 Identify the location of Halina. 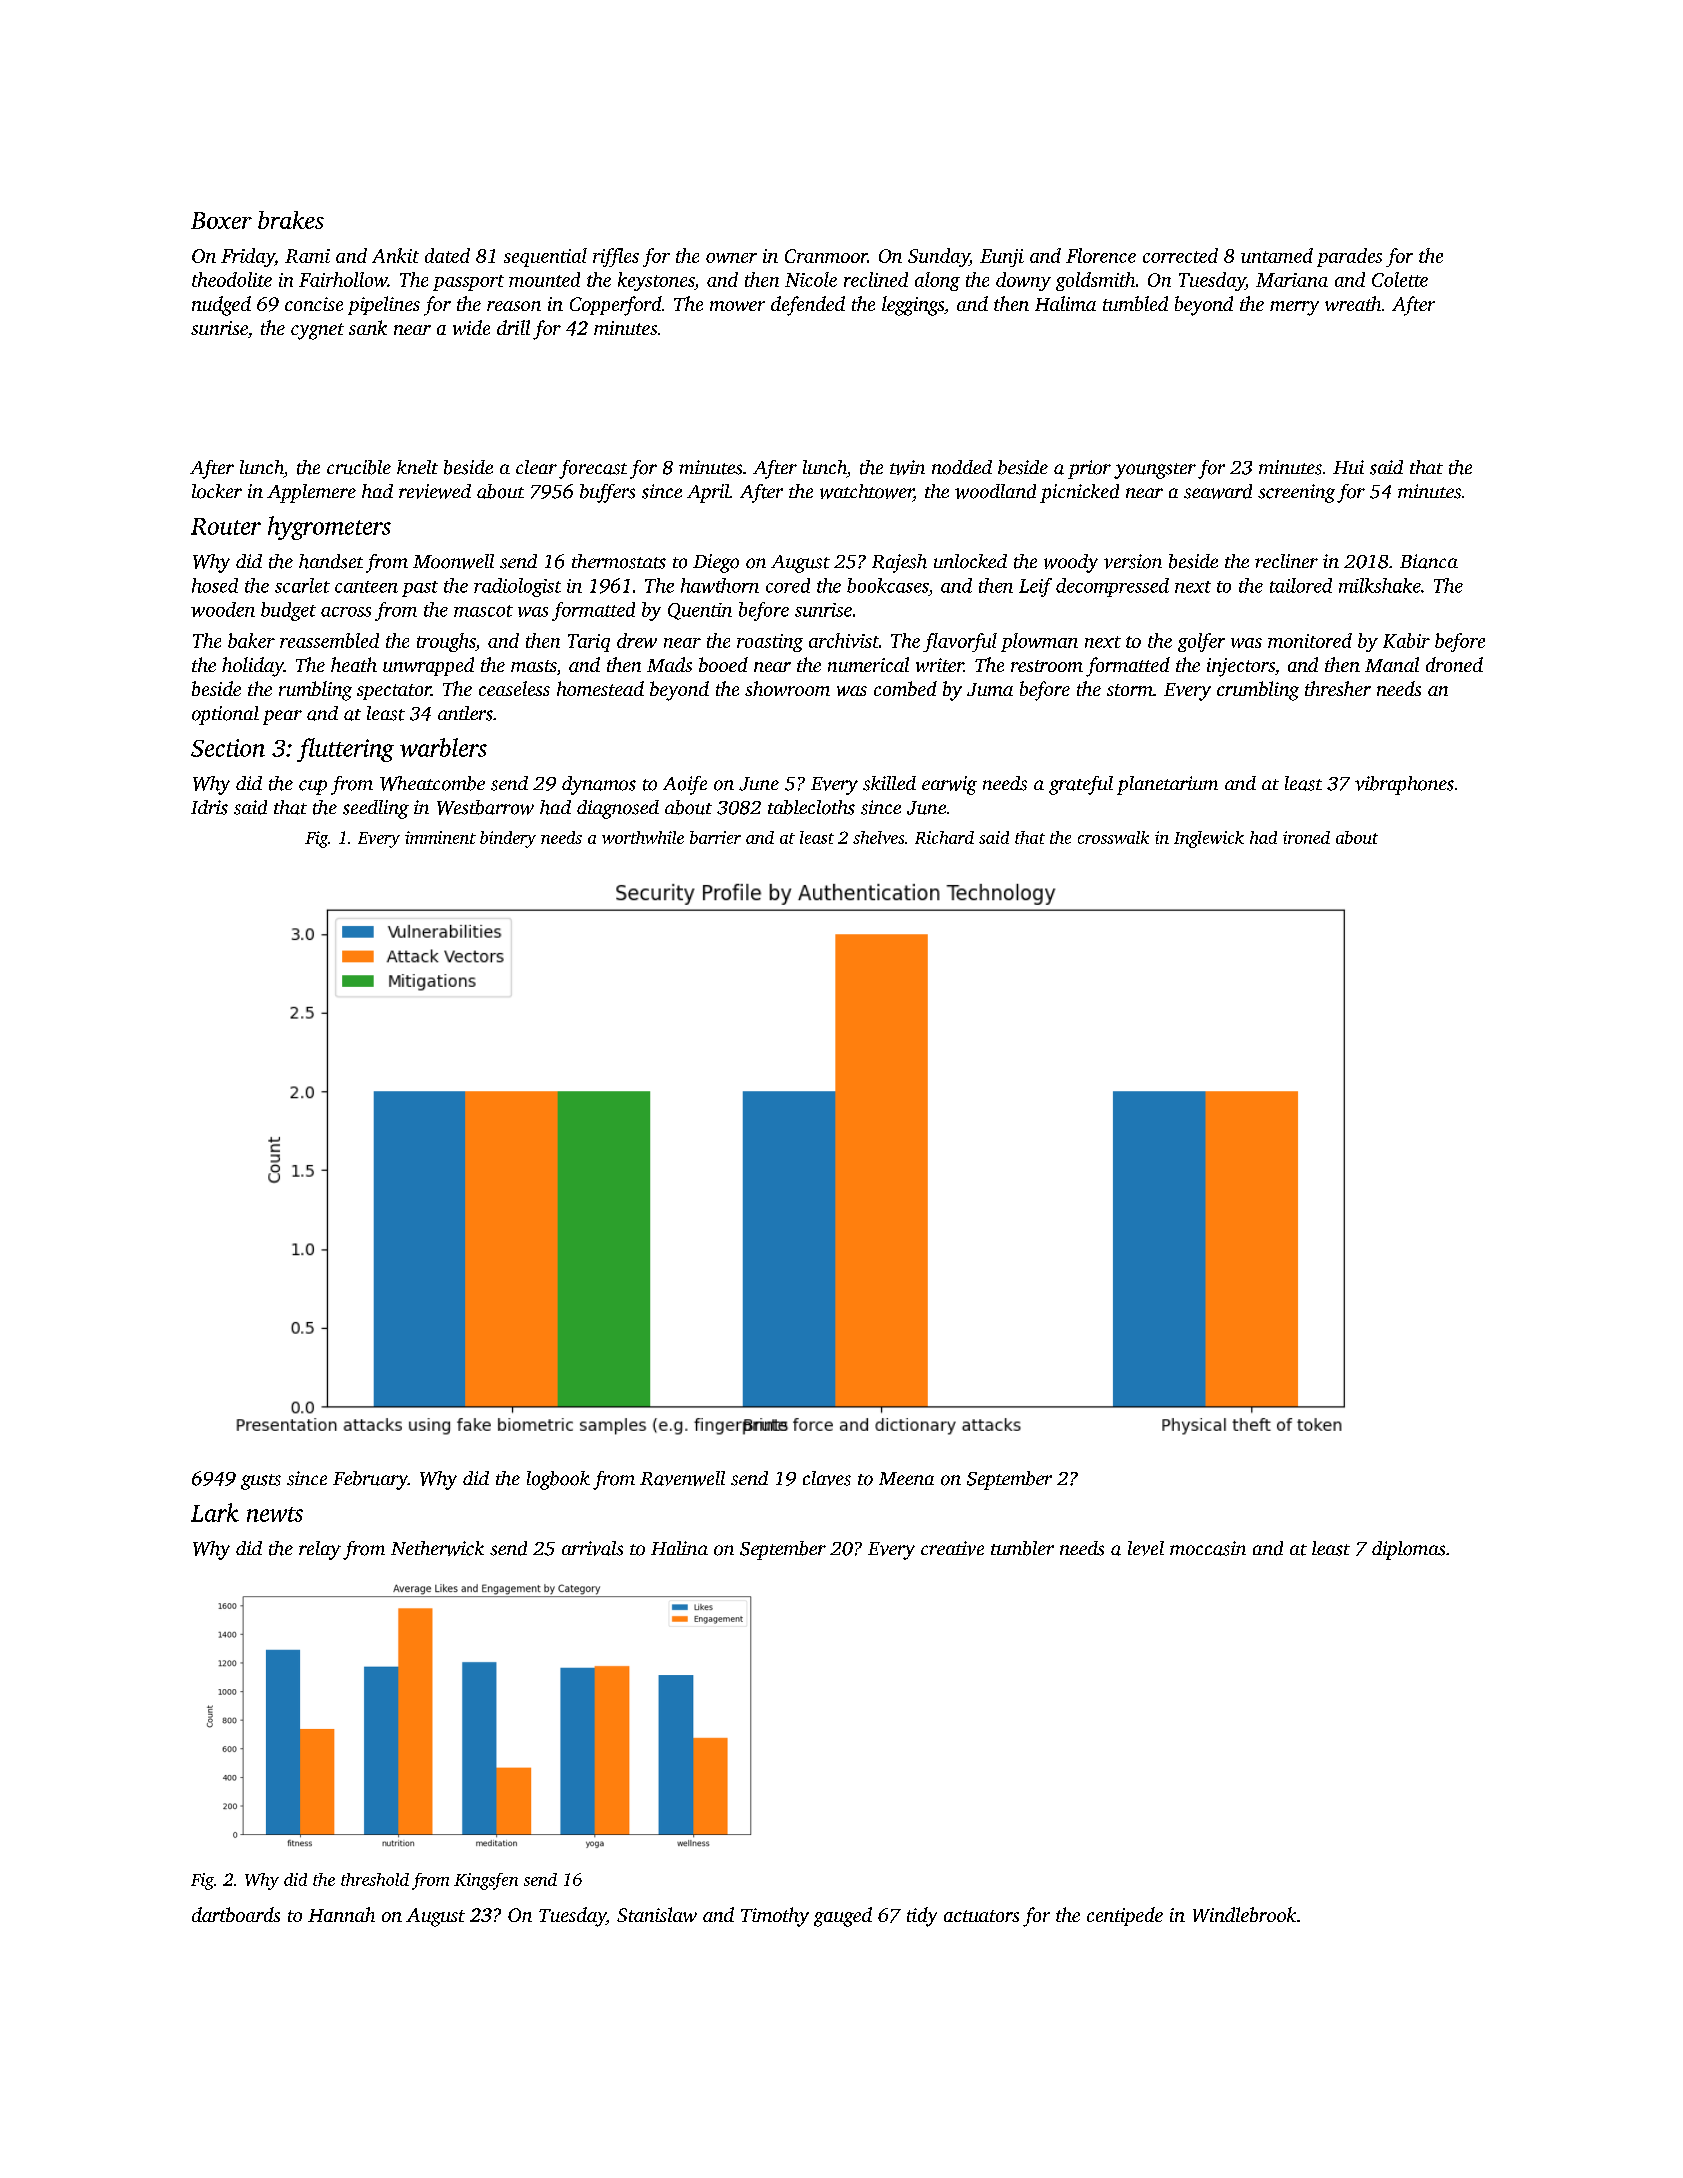
(679, 1548).
